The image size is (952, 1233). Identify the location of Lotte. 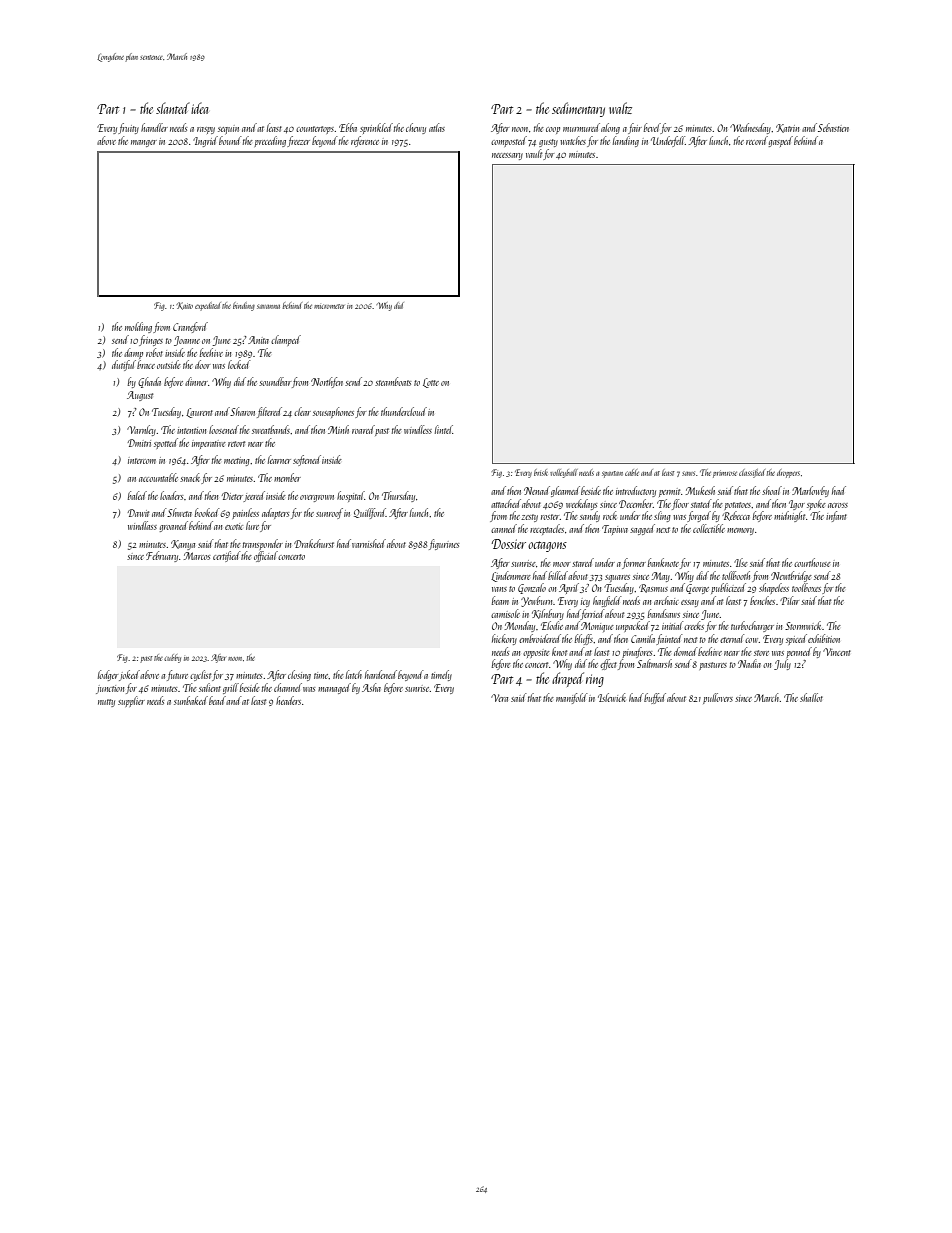
(431, 383).
